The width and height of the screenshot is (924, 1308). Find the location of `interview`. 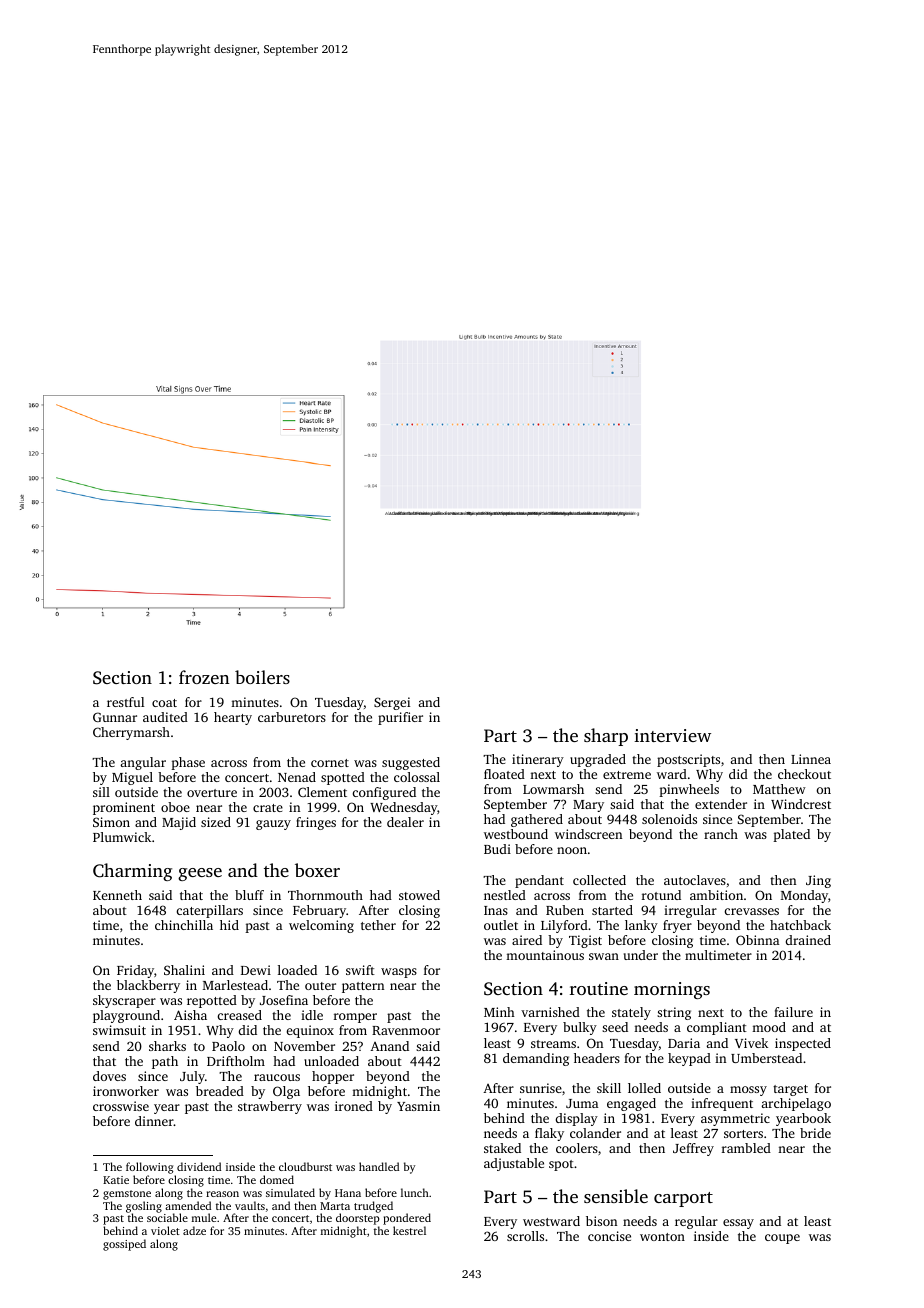

interview is located at coordinates (672, 735).
